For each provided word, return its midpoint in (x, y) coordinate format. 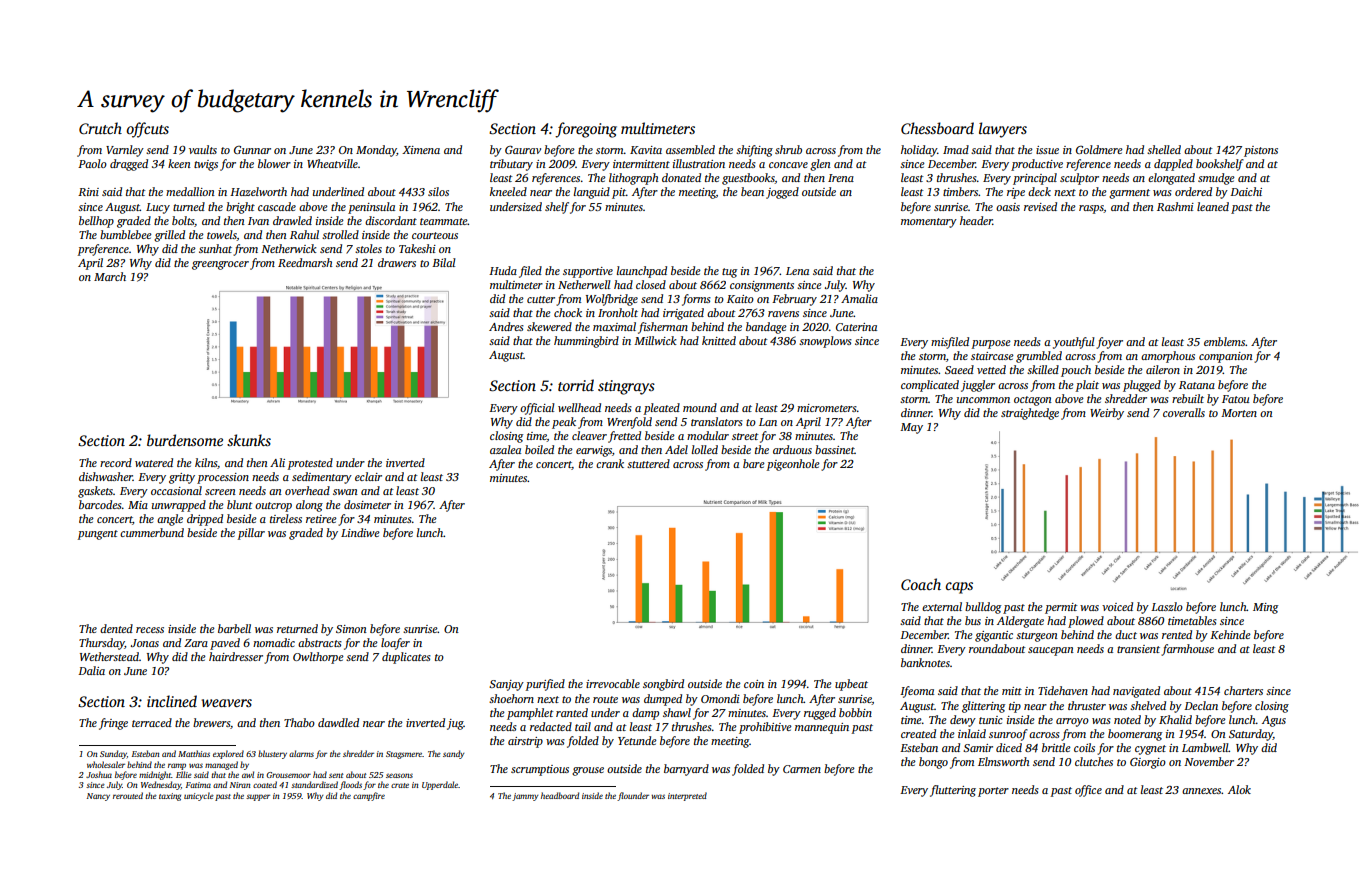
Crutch (100, 128)
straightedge (1030, 414)
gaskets (95, 492)
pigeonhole (793, 465)
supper (258, 797)
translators (717, 421)
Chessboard (937, 128)
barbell (234, 628)
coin (754, 684)
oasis (1008, 207)
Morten (1239, 413)
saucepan (1051, 651)
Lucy (158, 208)
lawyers (1003, 130)
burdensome (185, 440)
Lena (797, 271)
